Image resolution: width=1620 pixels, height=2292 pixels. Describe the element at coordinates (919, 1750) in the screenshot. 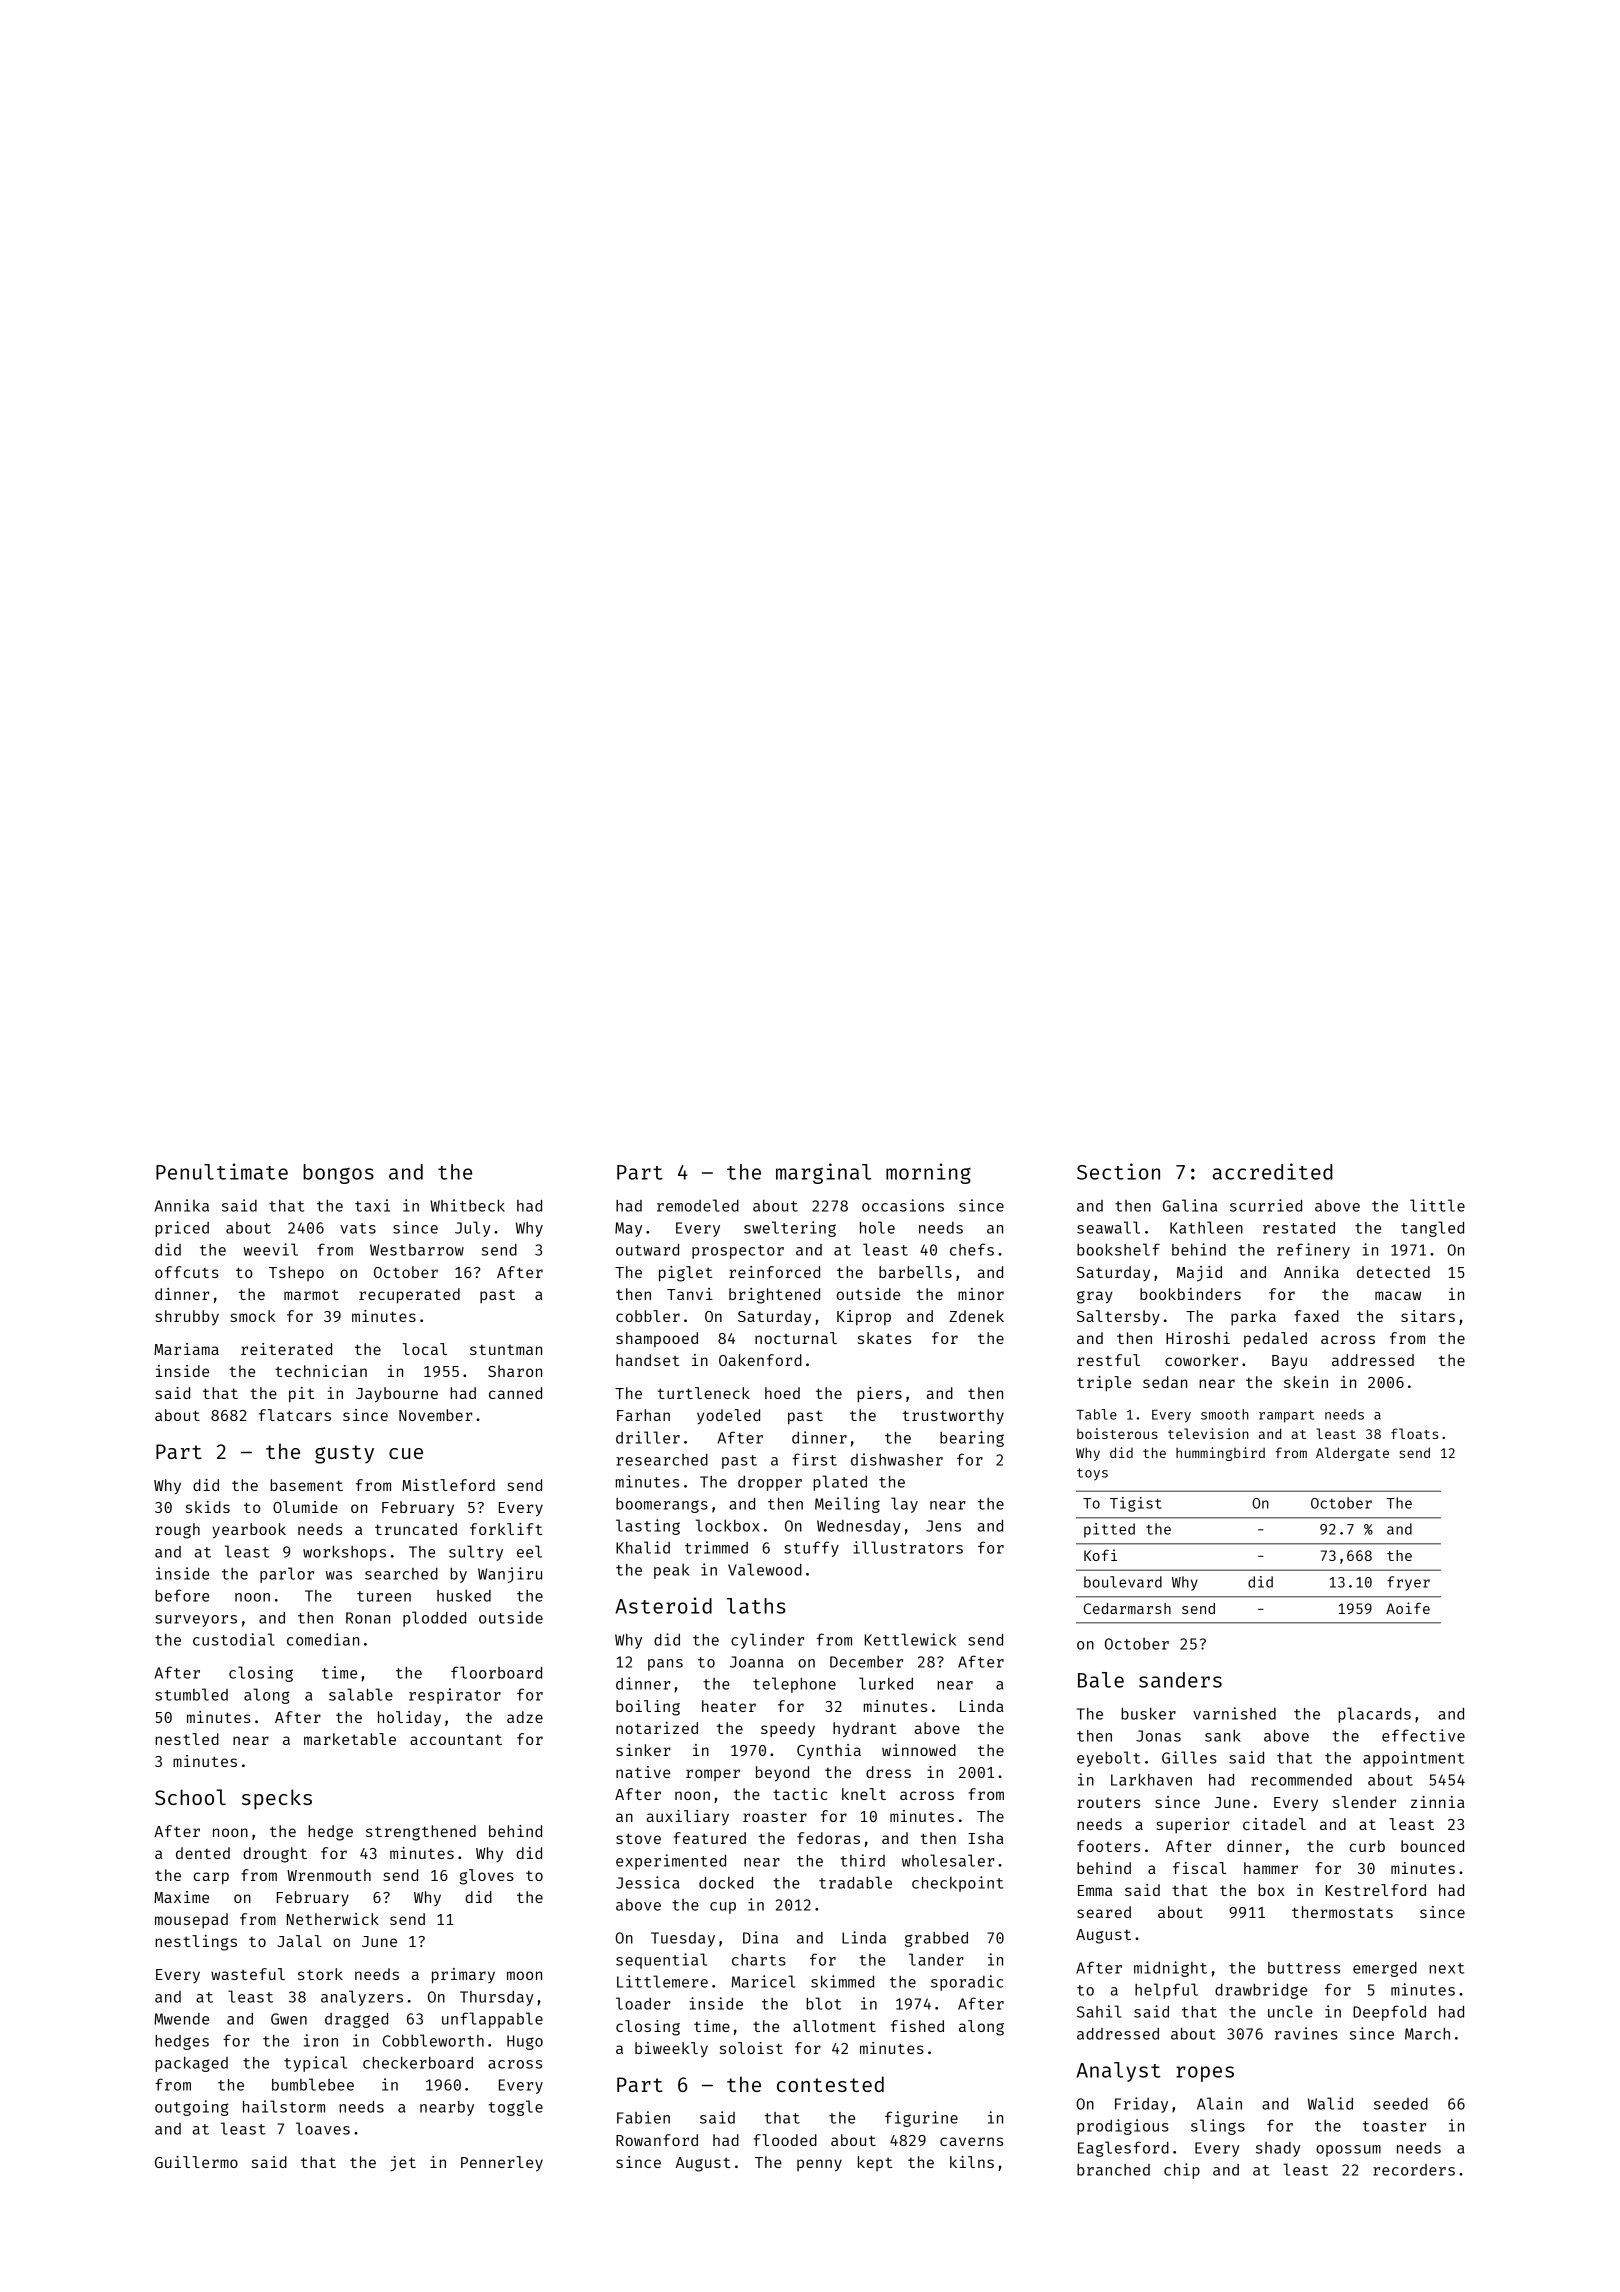

I see `winnowed` at that location.
